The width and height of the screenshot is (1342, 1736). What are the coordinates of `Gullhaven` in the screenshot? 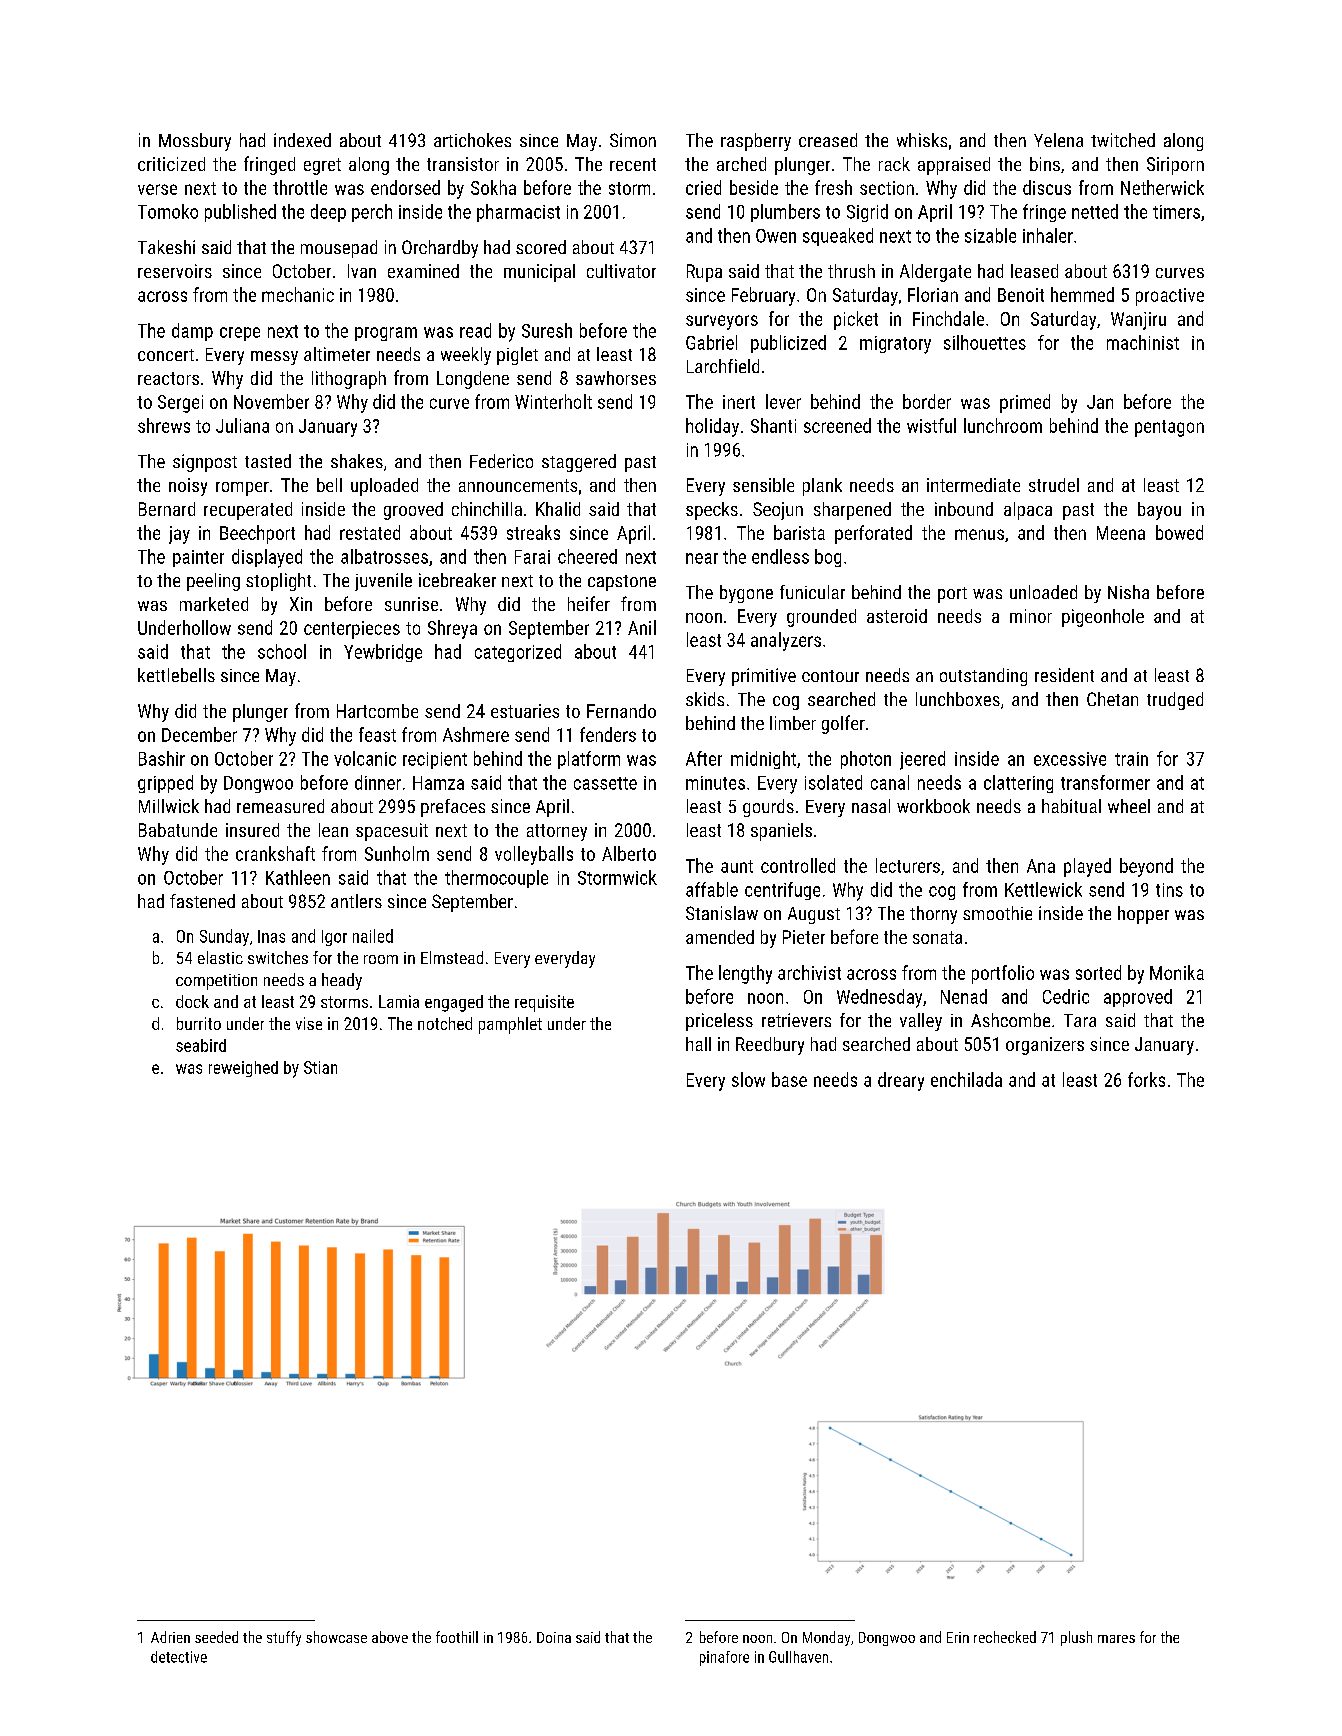 It's located at (798, 1657).
